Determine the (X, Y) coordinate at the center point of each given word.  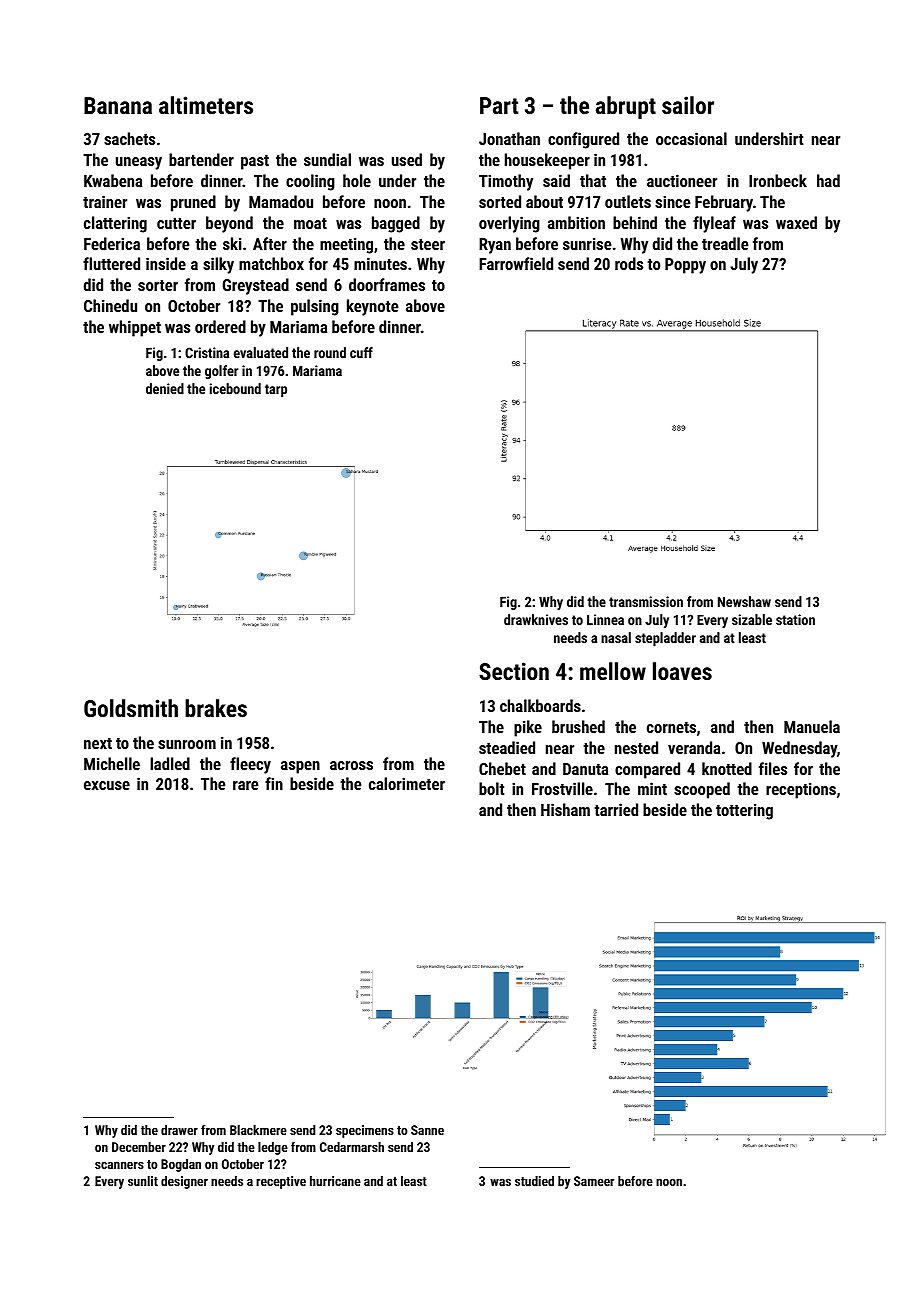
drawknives (536, 619)
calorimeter (407, 783)
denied (165, 388)
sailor (688, 105)
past (255, 162)
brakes (216, 708)
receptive (281, 1182)
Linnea (605, 619)
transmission (646, 601)
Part (499, 105)
